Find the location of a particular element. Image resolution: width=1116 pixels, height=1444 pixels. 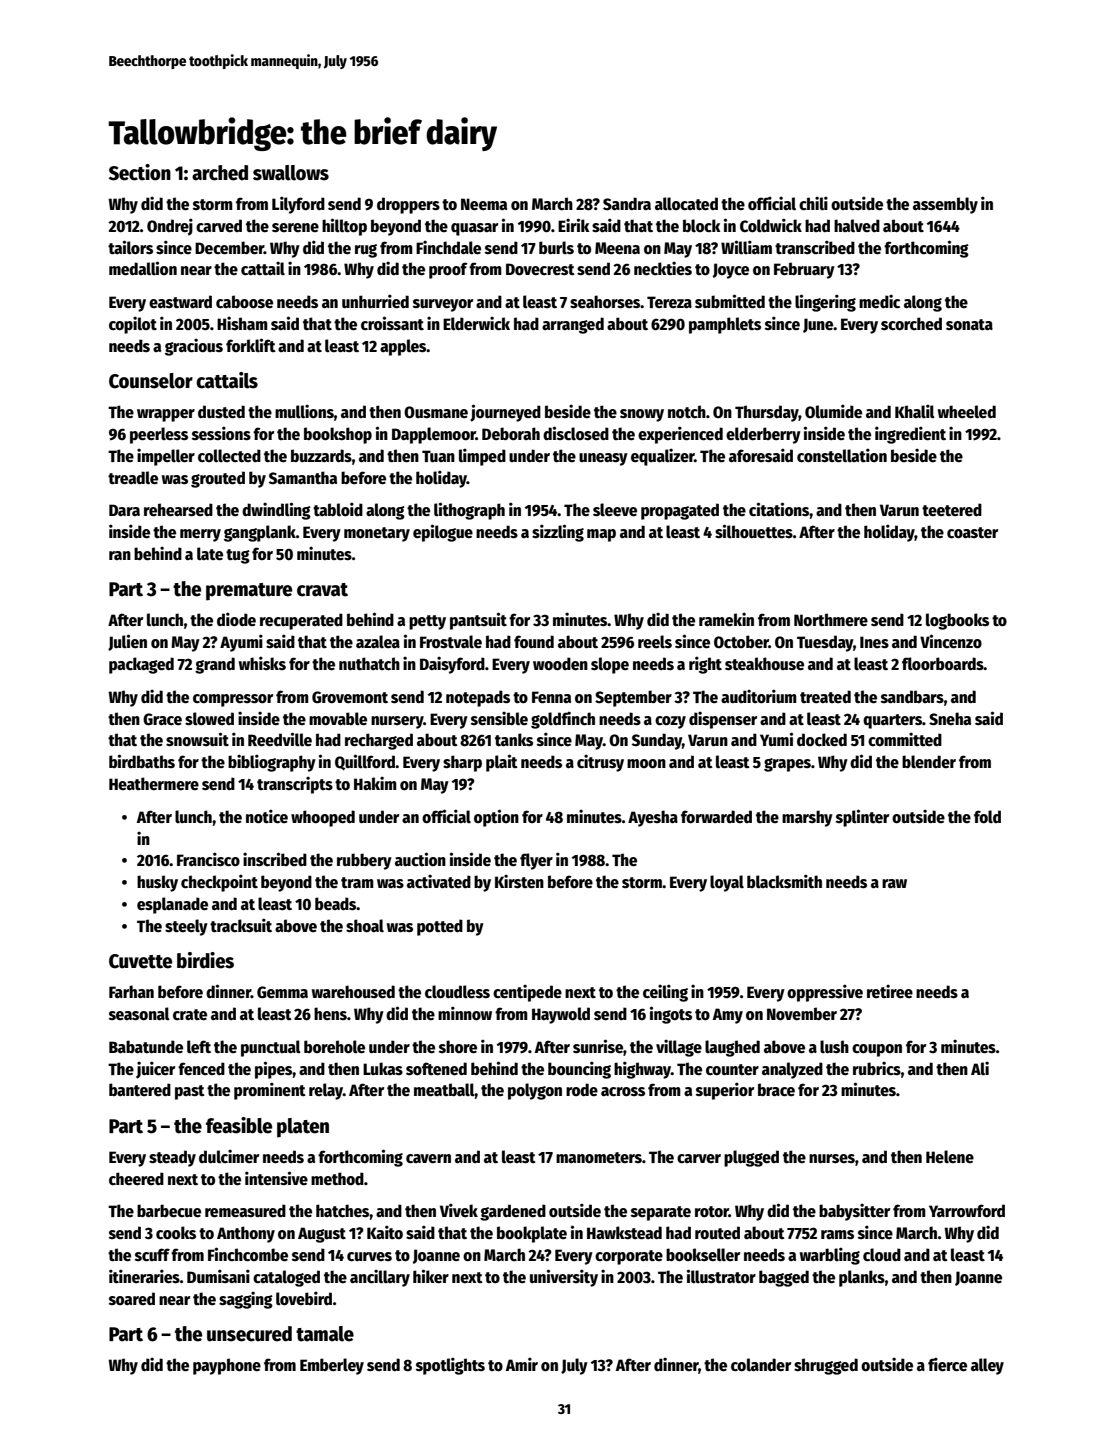

brace is located at coordinates (776, 1090).
